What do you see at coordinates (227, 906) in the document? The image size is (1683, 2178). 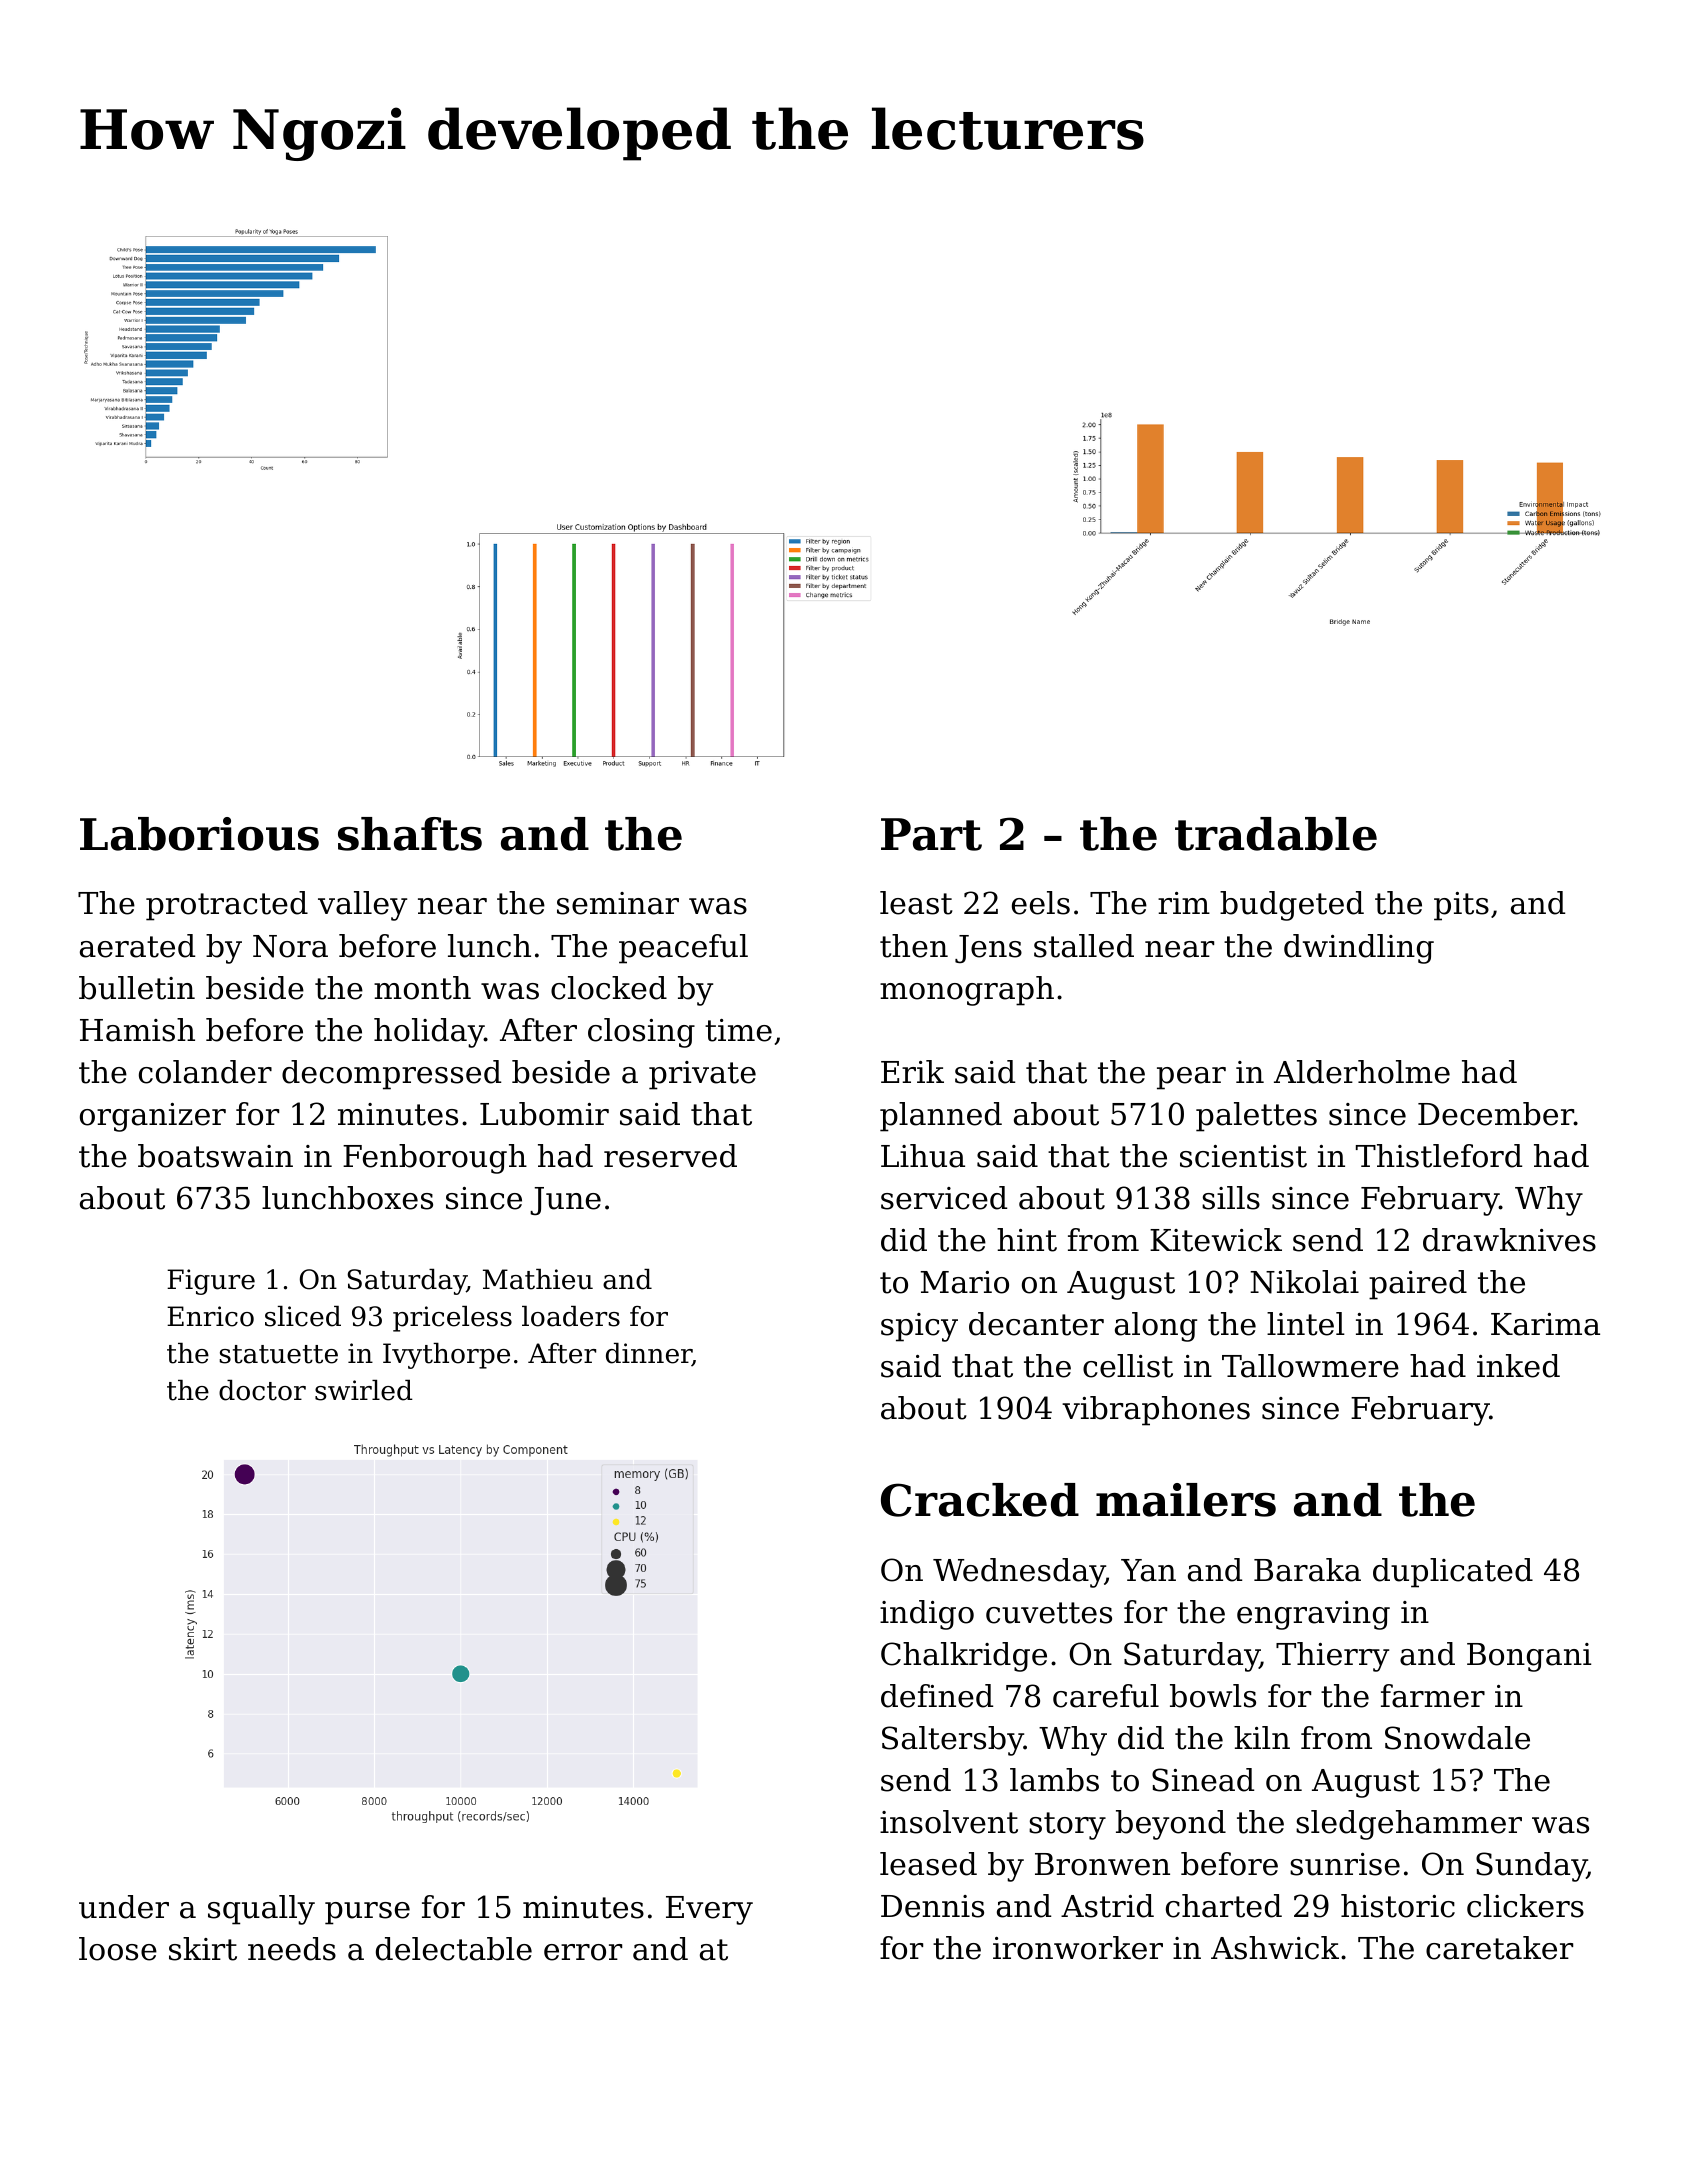 I see `protracted` at bounding box center [227, 906].
